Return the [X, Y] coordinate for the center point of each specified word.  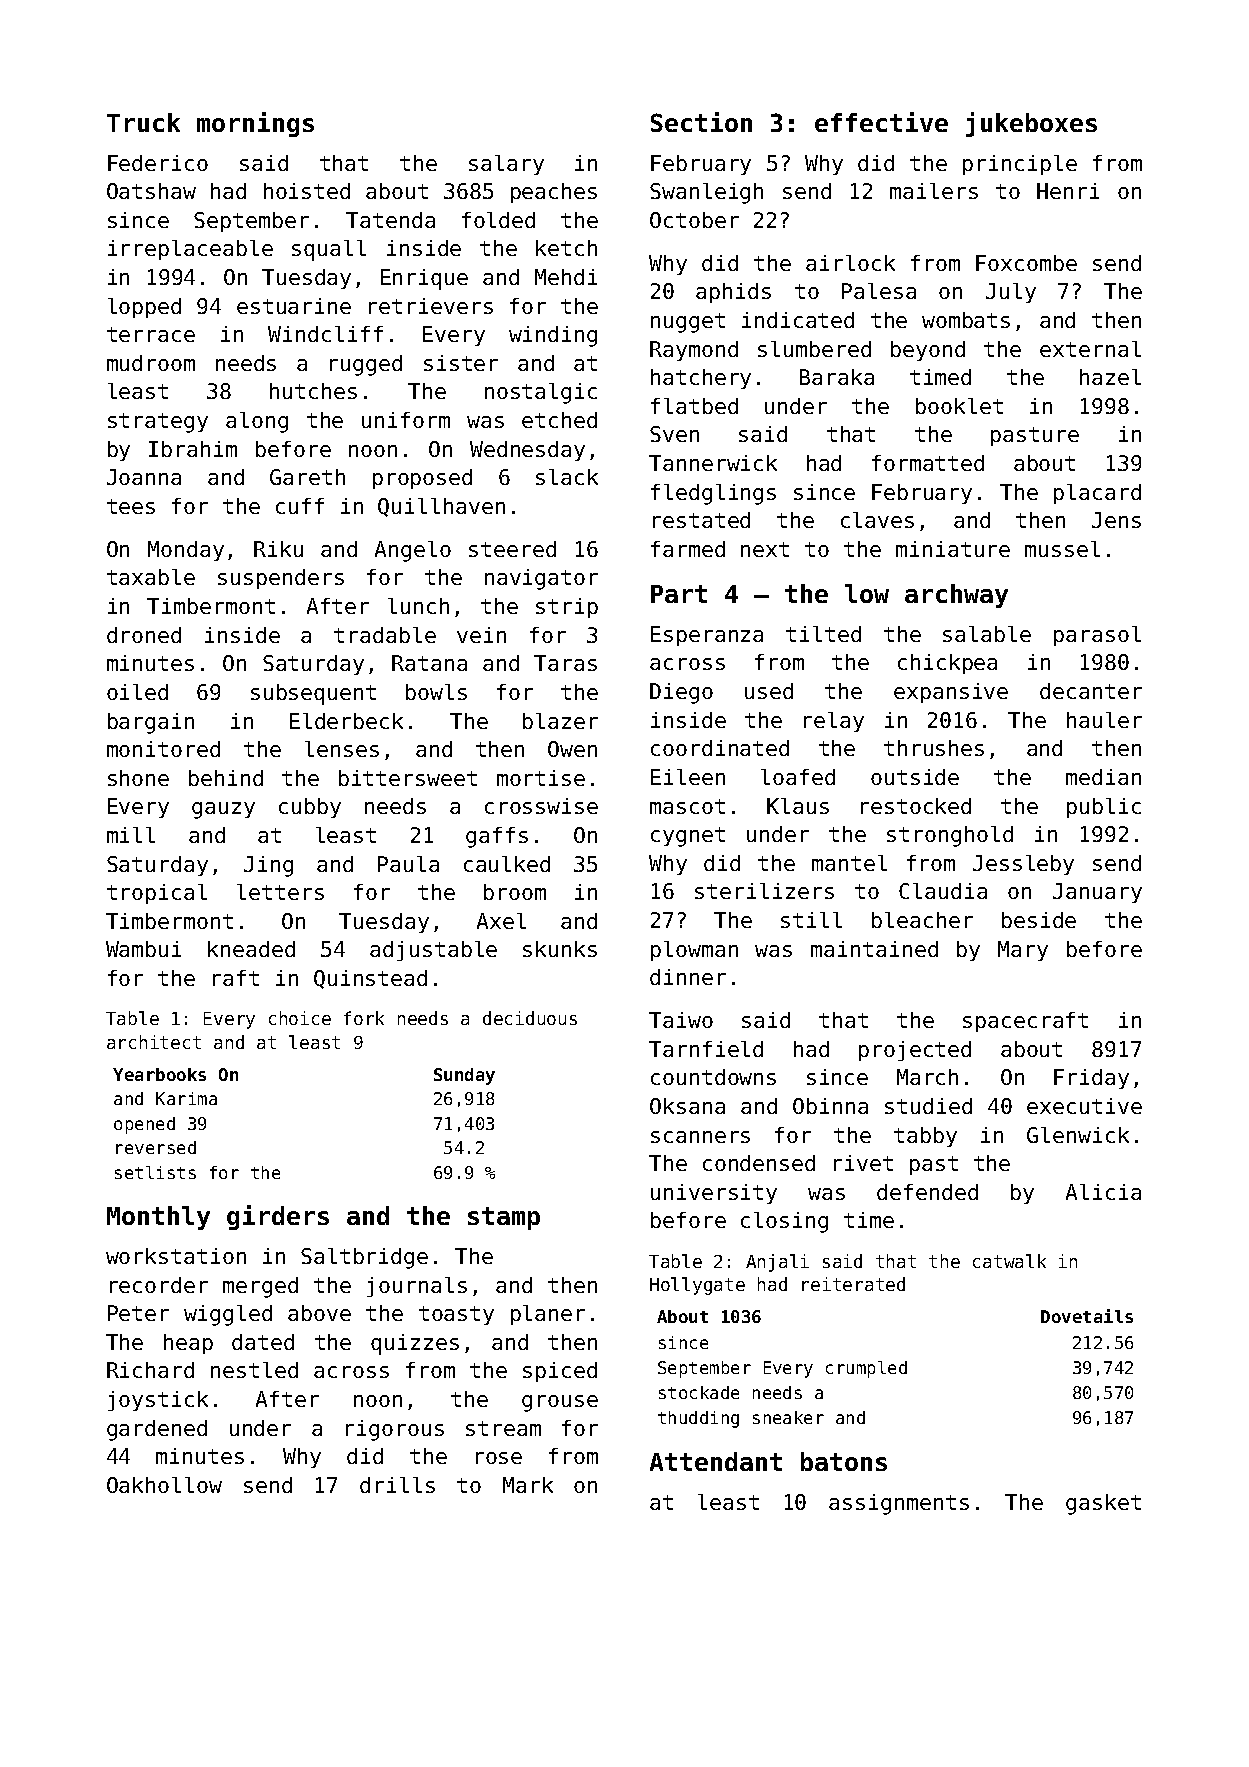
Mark [528, 1485]
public [1104, 808]
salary [506, 165]
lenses [342, 749]
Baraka [837, 377]
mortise [541, 778]
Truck [143, 122]
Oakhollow [164, 1485]
